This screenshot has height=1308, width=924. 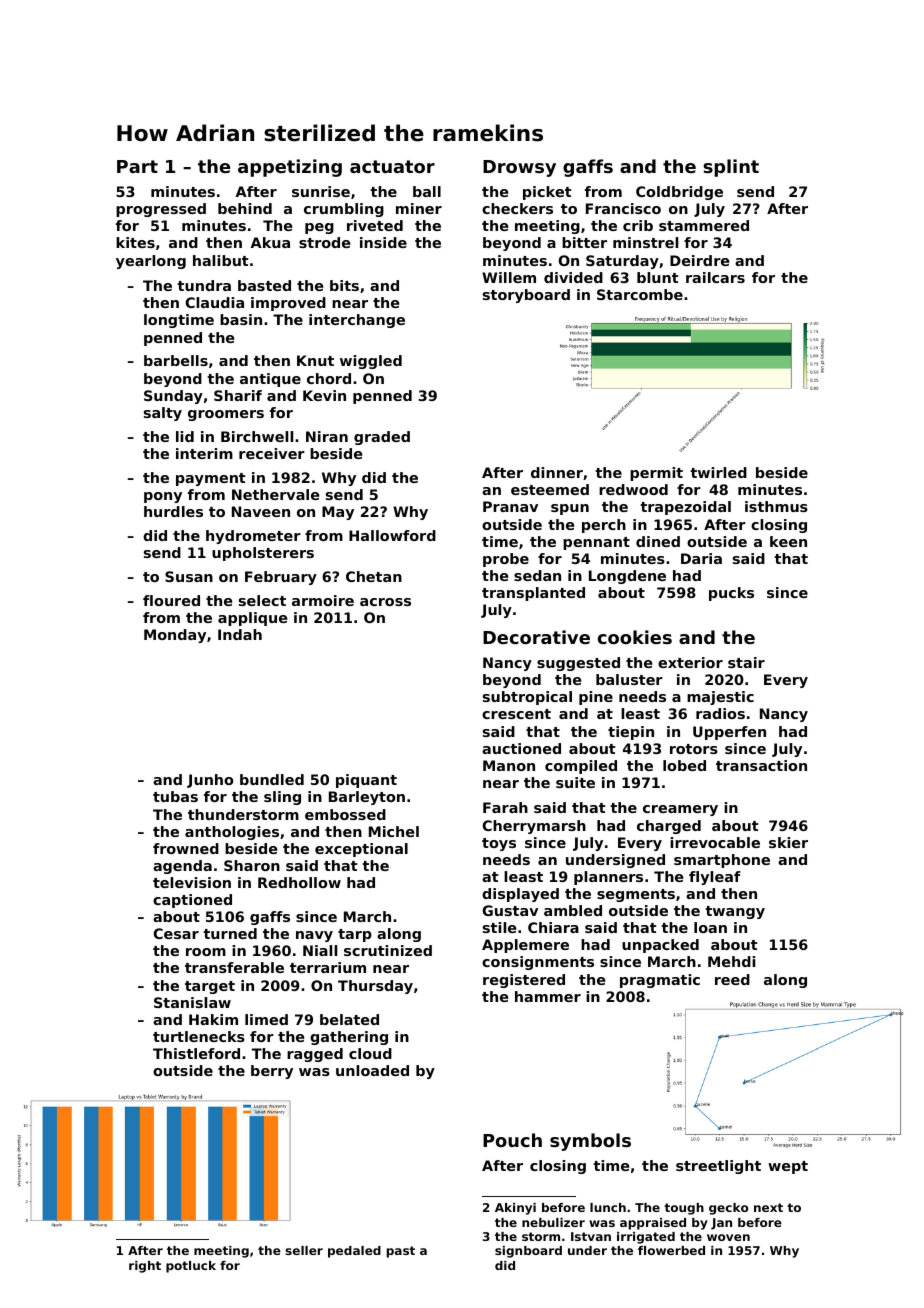 What do you see at coordinates (729, 733) in the screenshot?
I see `Upperfen` at bounding box center [729, 733].
